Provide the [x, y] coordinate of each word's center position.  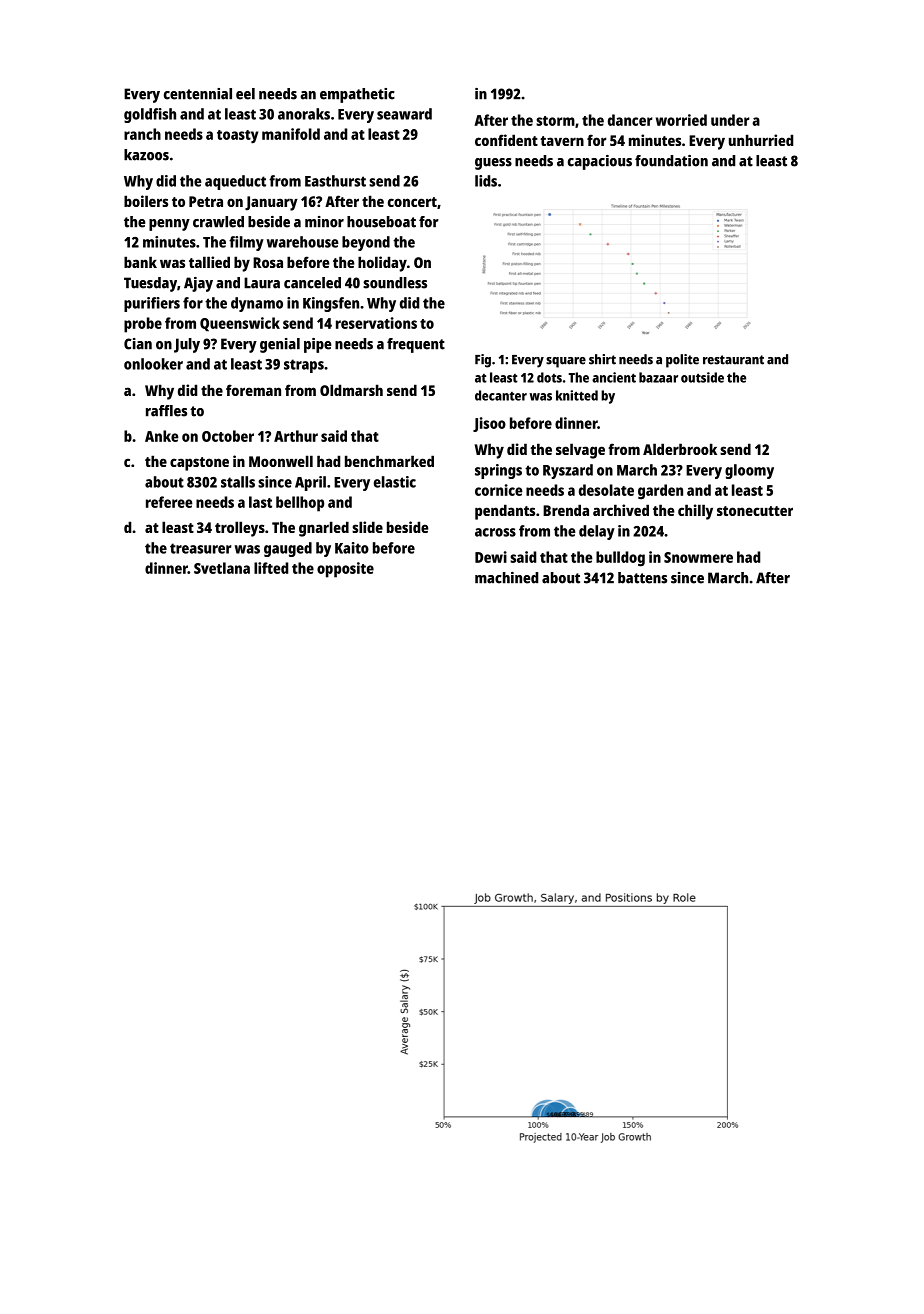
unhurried [761, 140]
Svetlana [222, 568]
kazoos [146, 155]
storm [555, 121]
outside [702, 377]
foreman [253, 390]
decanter [501, 395]
